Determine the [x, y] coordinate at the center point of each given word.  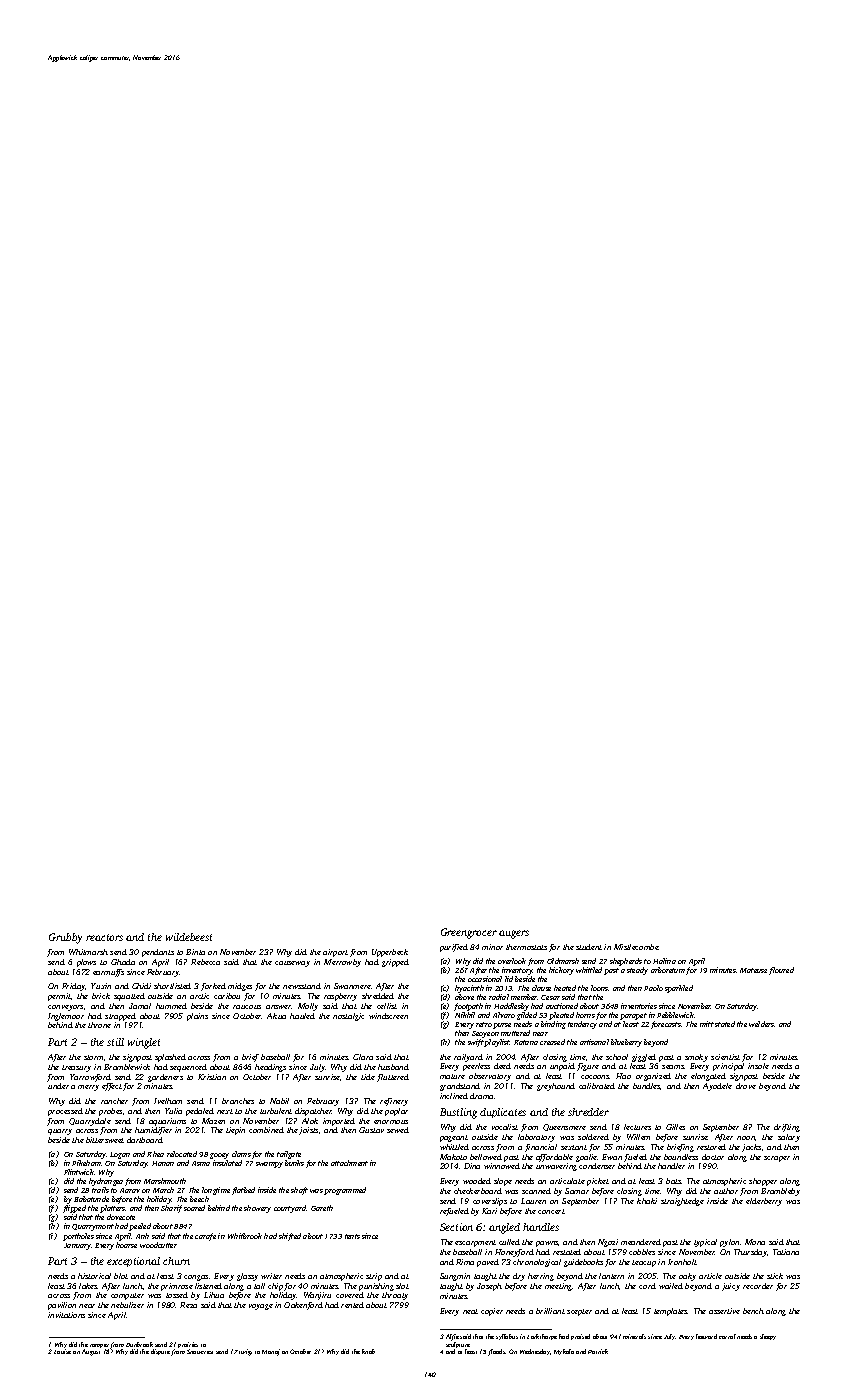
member [524, 997]
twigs [245, 1352]
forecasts [666, 1025]
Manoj [271, 1352]
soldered [593, 1137]
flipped [74, 1209]
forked [213, 987]
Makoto [453, 1157]
